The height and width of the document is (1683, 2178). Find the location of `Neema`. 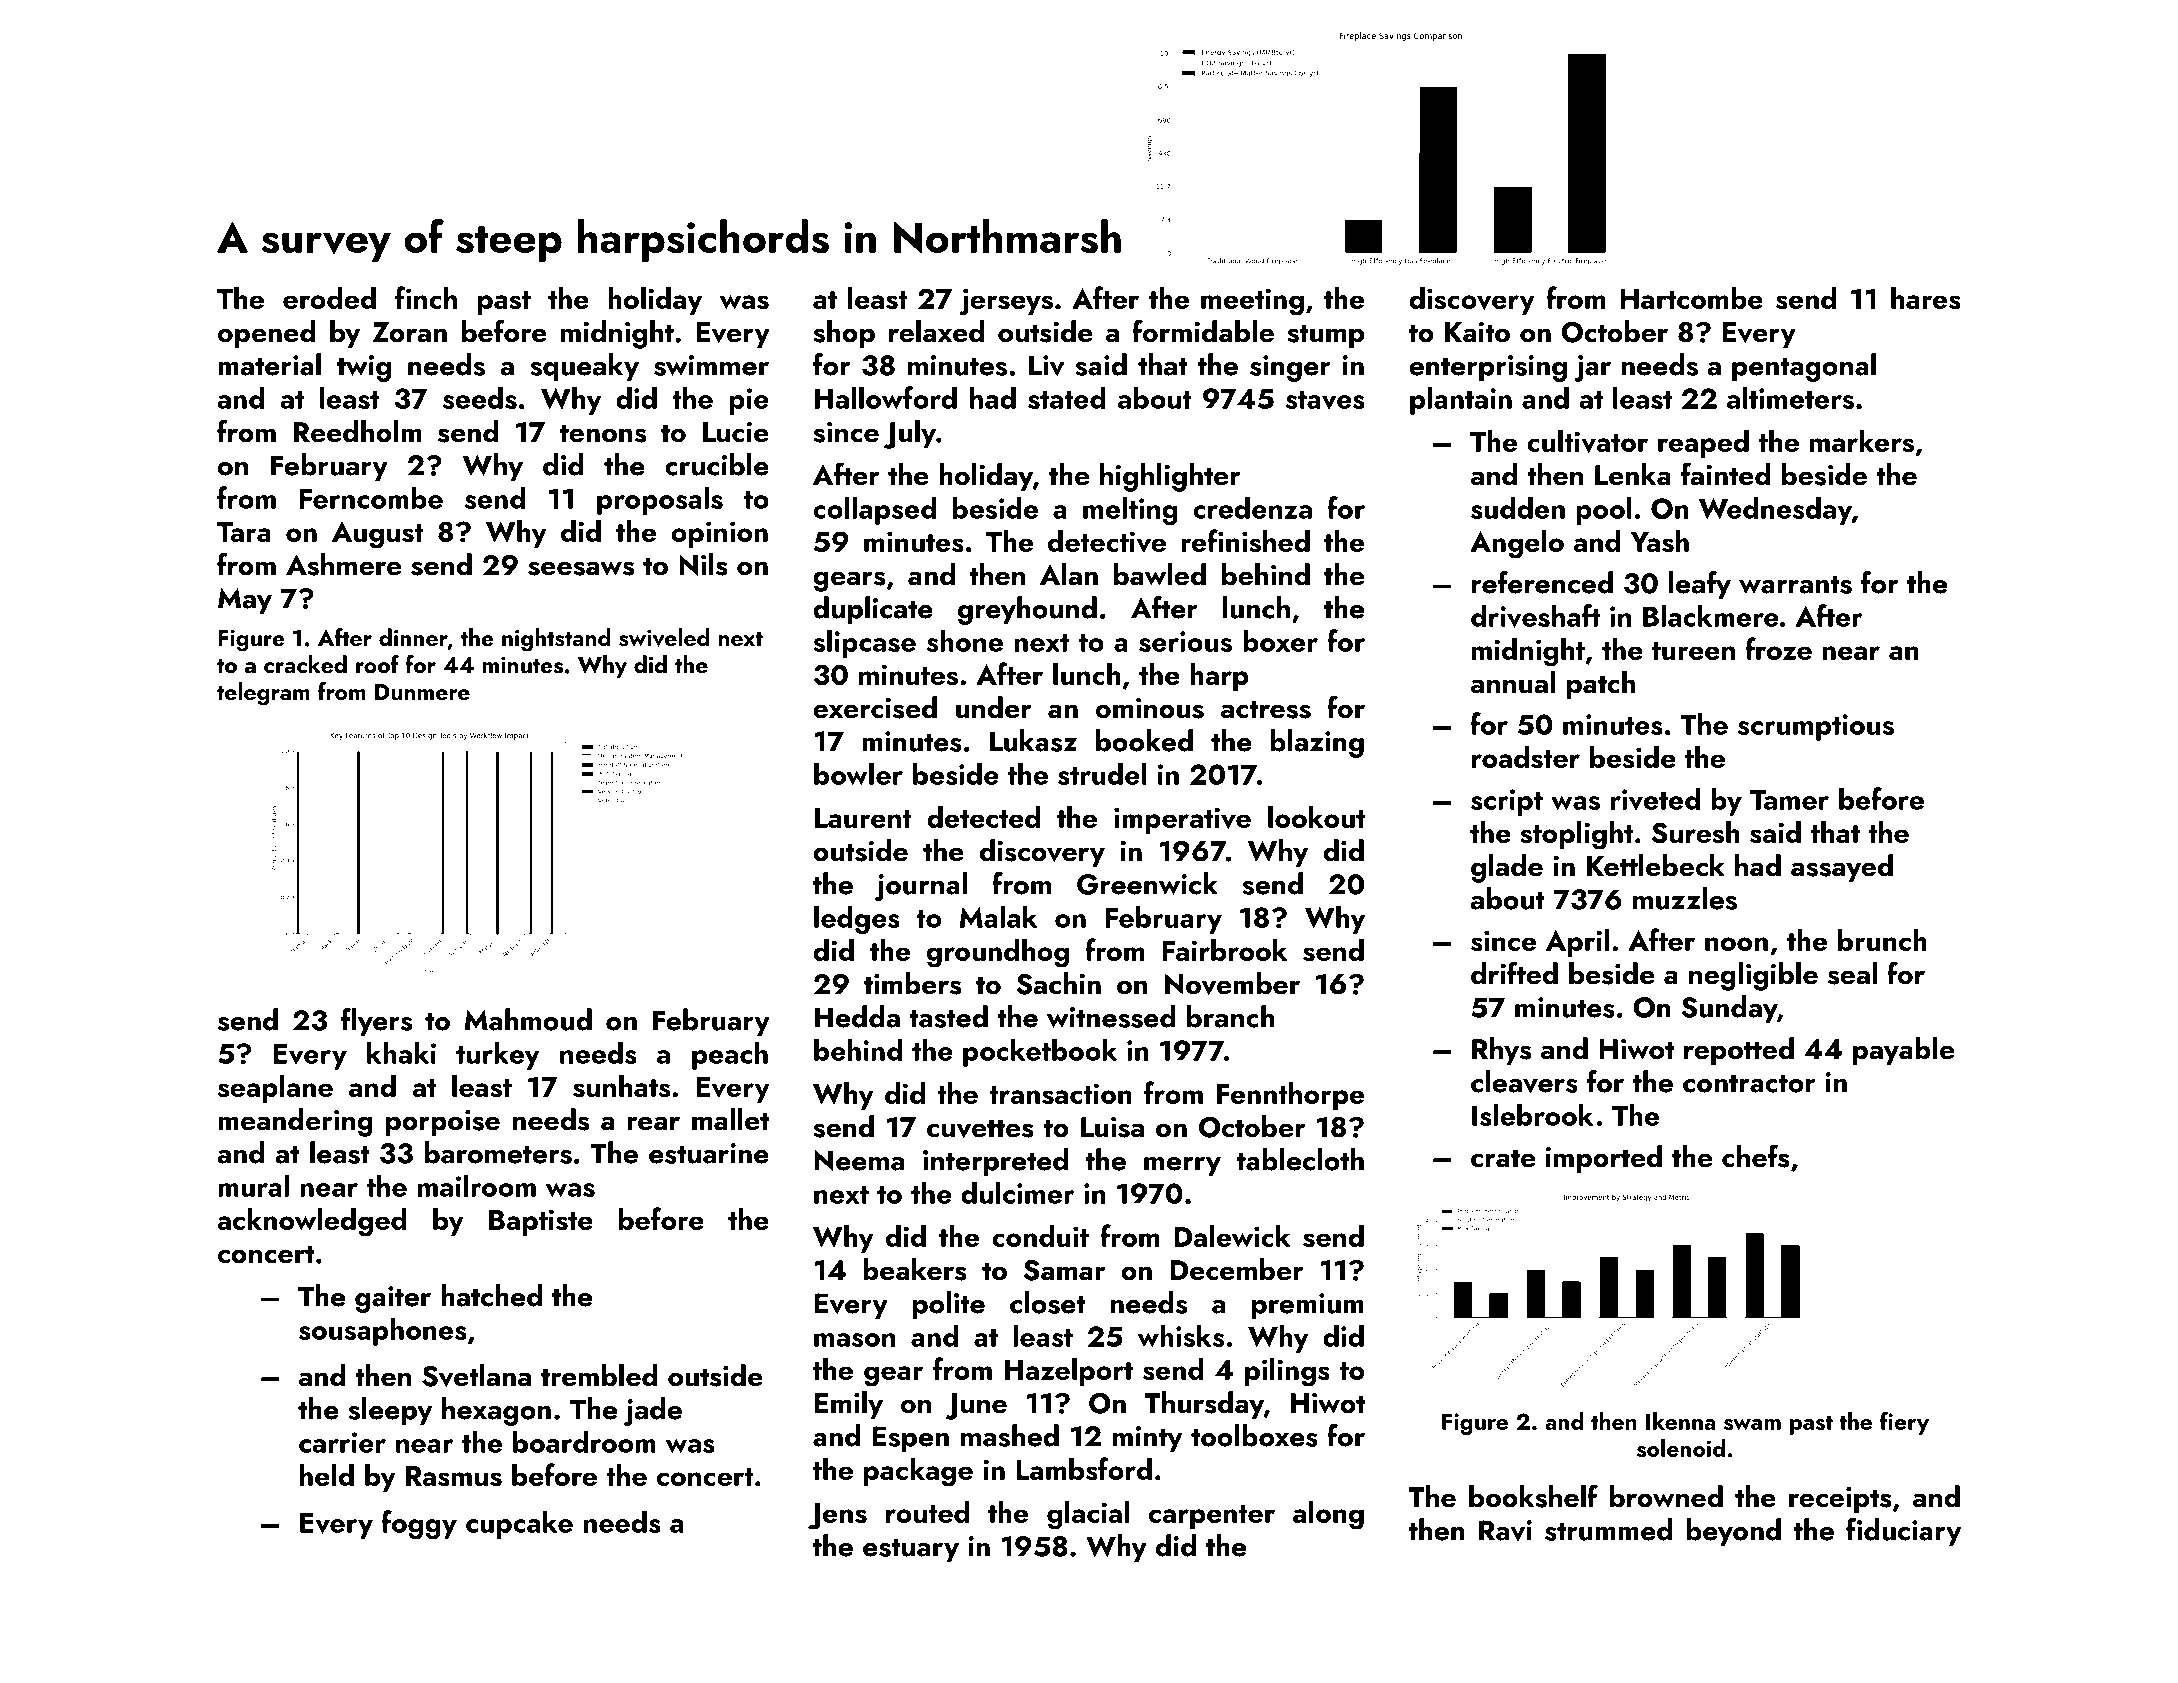

Neema is located at coordinates (859, 1160).
